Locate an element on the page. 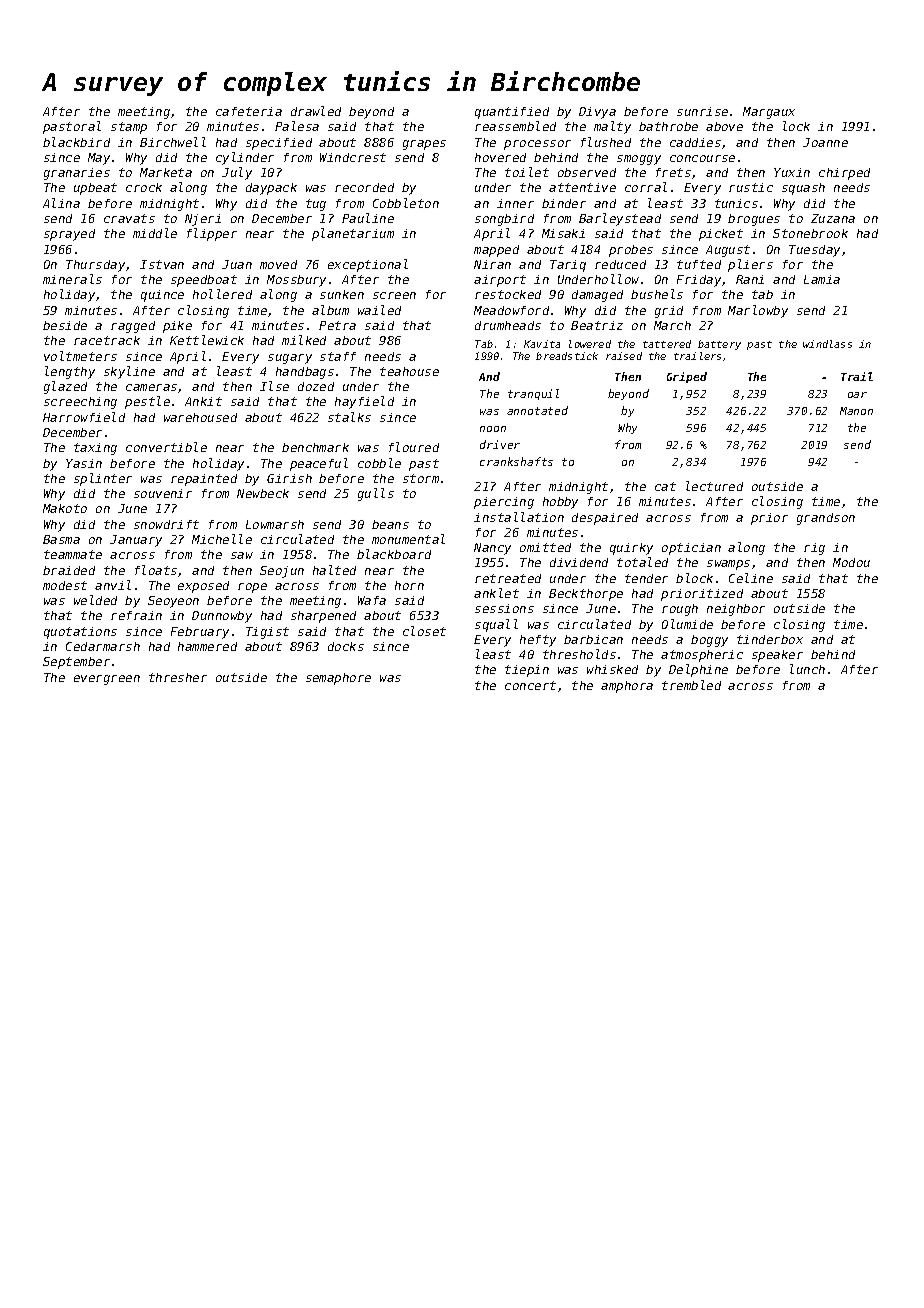  Seoyeon is located at coordinates (173, 602).
